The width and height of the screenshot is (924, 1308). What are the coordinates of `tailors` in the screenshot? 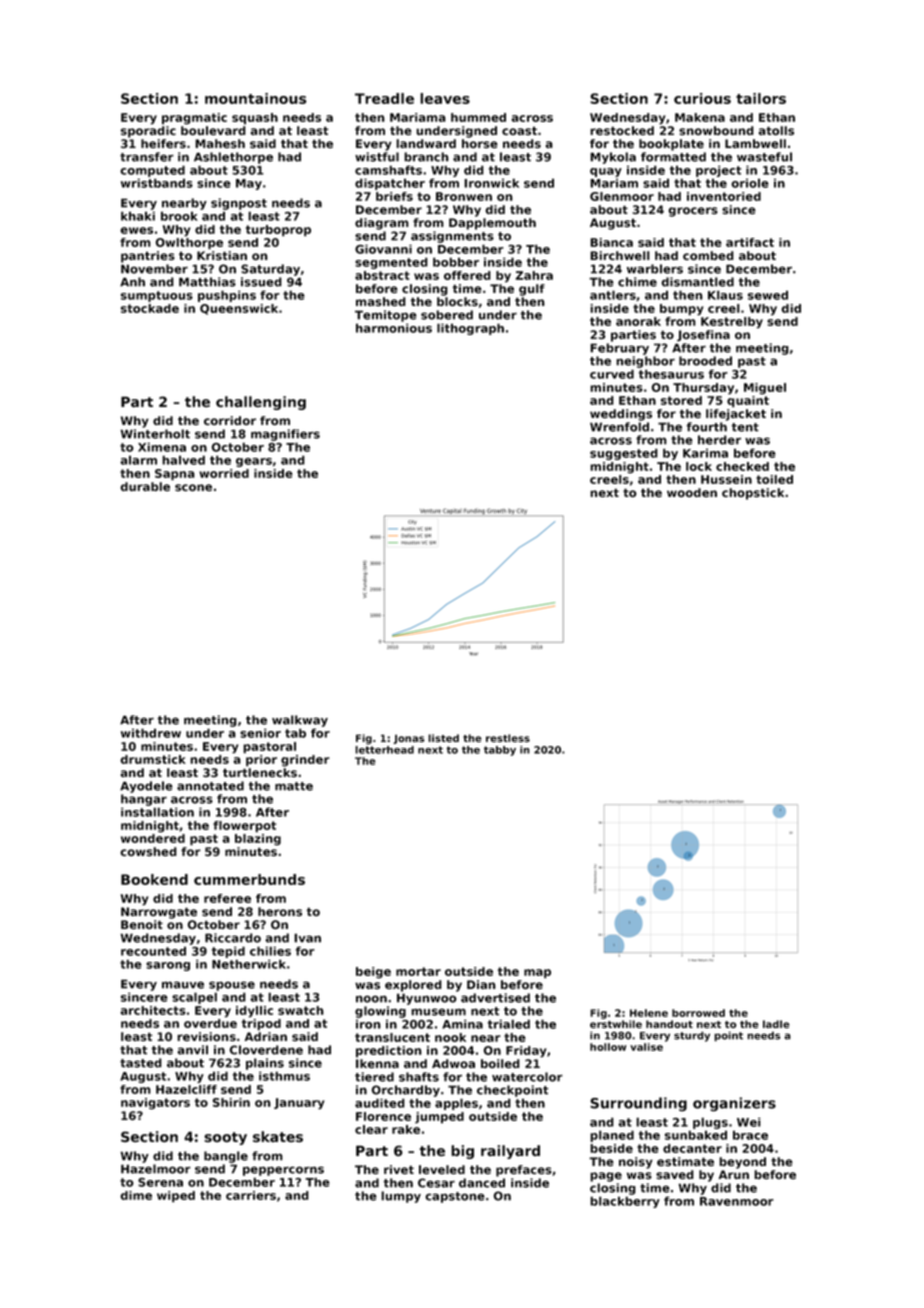 It's located at (761, 98).
